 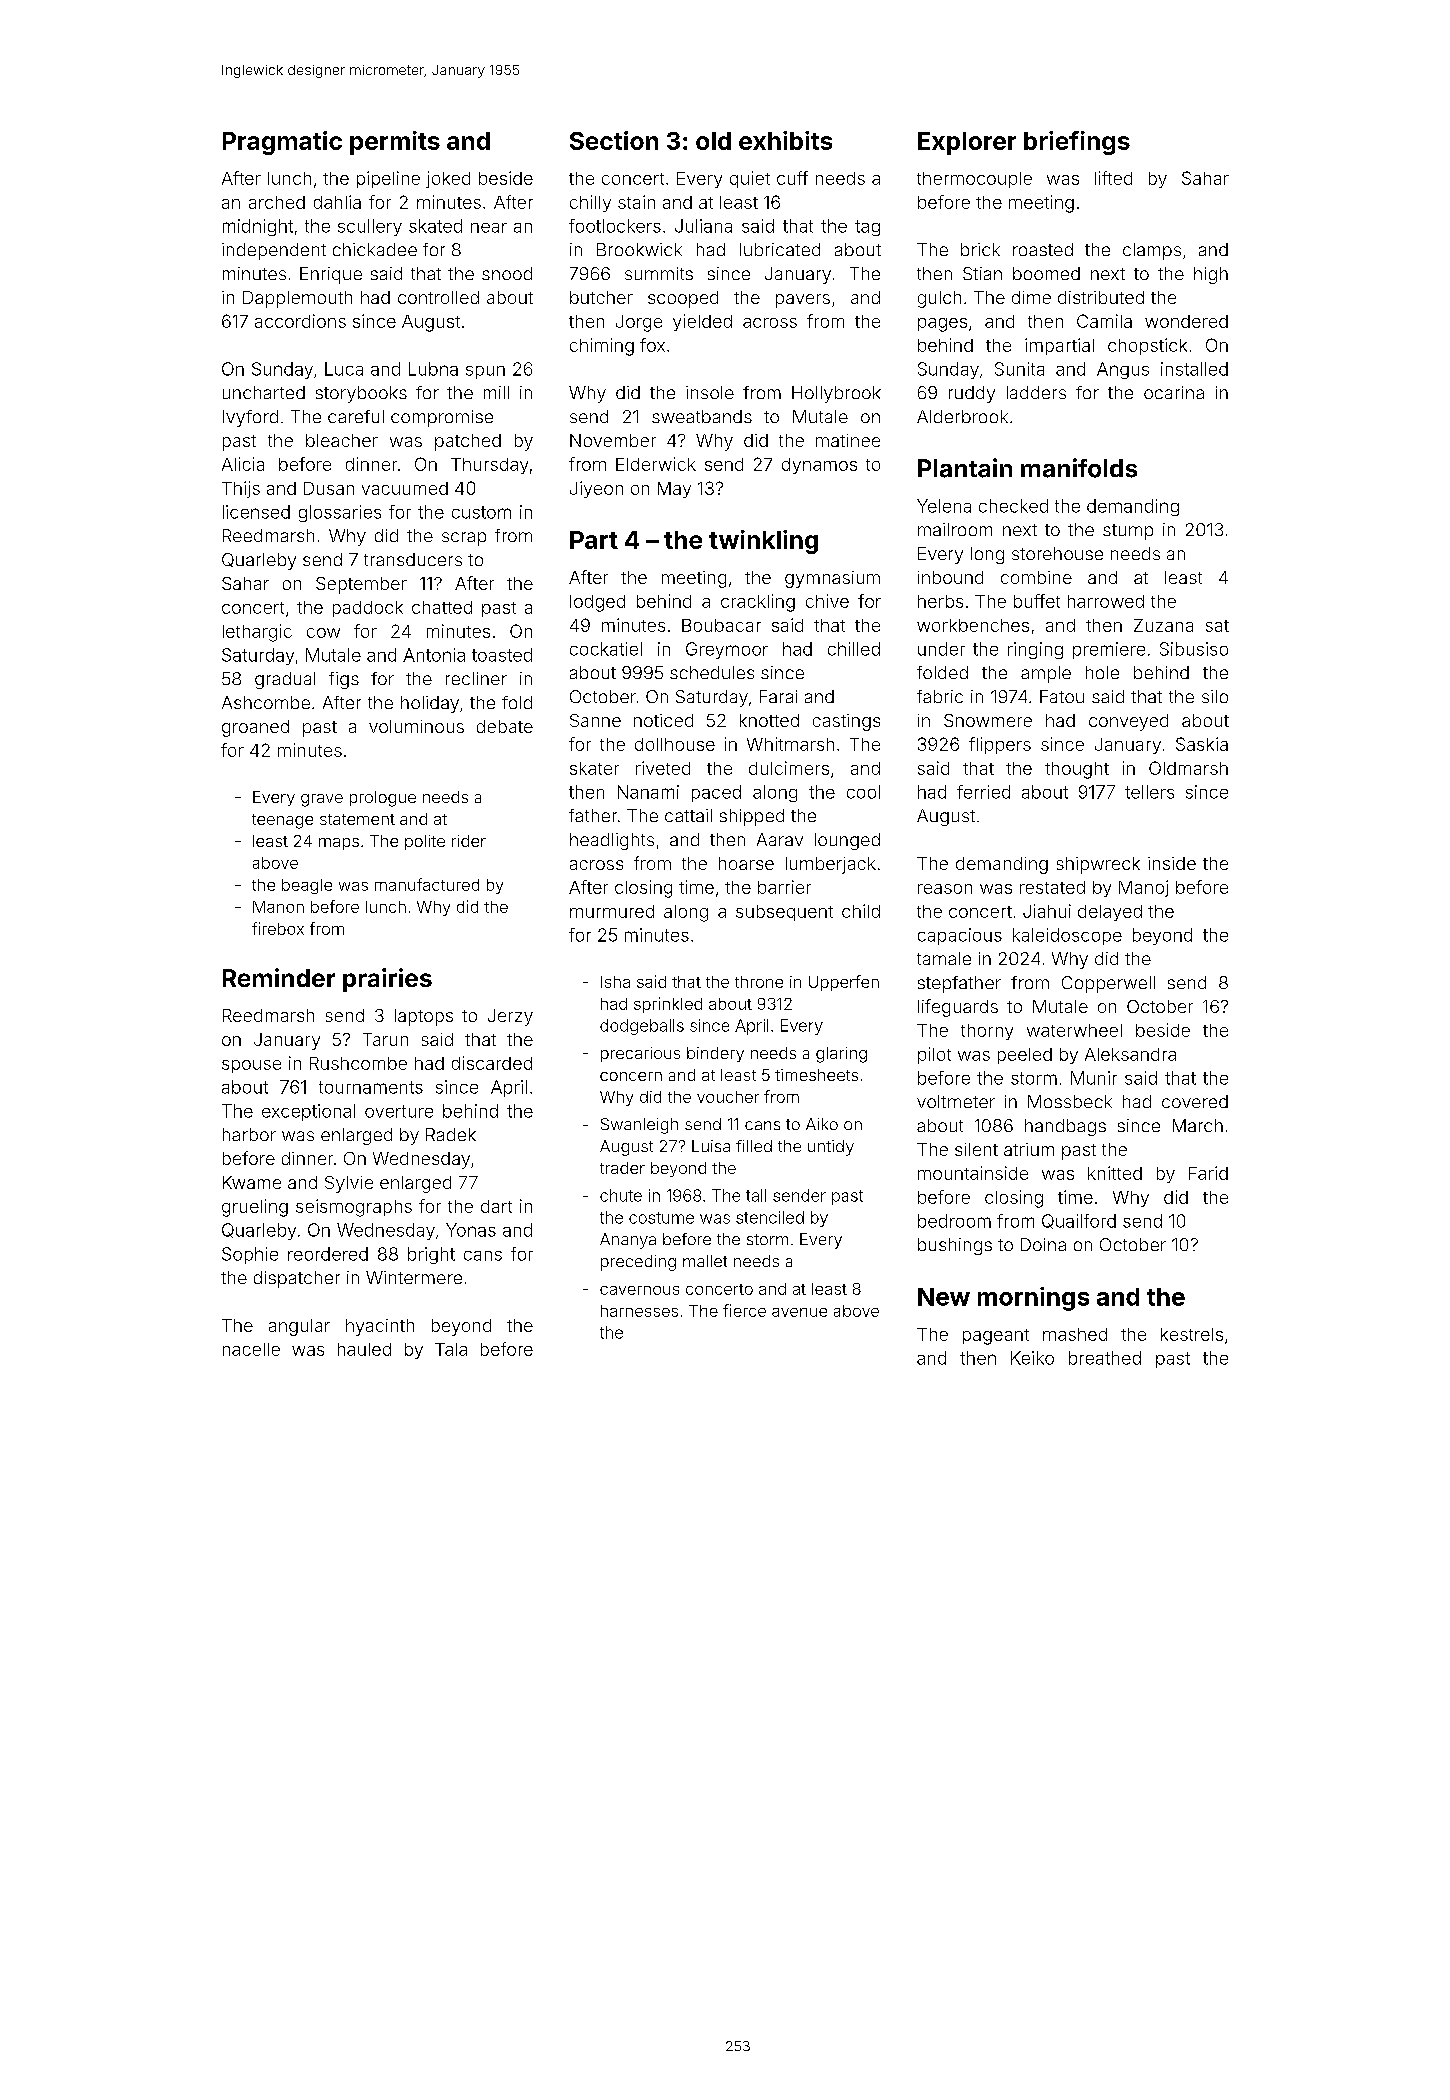 I want to click on careful, so click(x=356, y=416).
